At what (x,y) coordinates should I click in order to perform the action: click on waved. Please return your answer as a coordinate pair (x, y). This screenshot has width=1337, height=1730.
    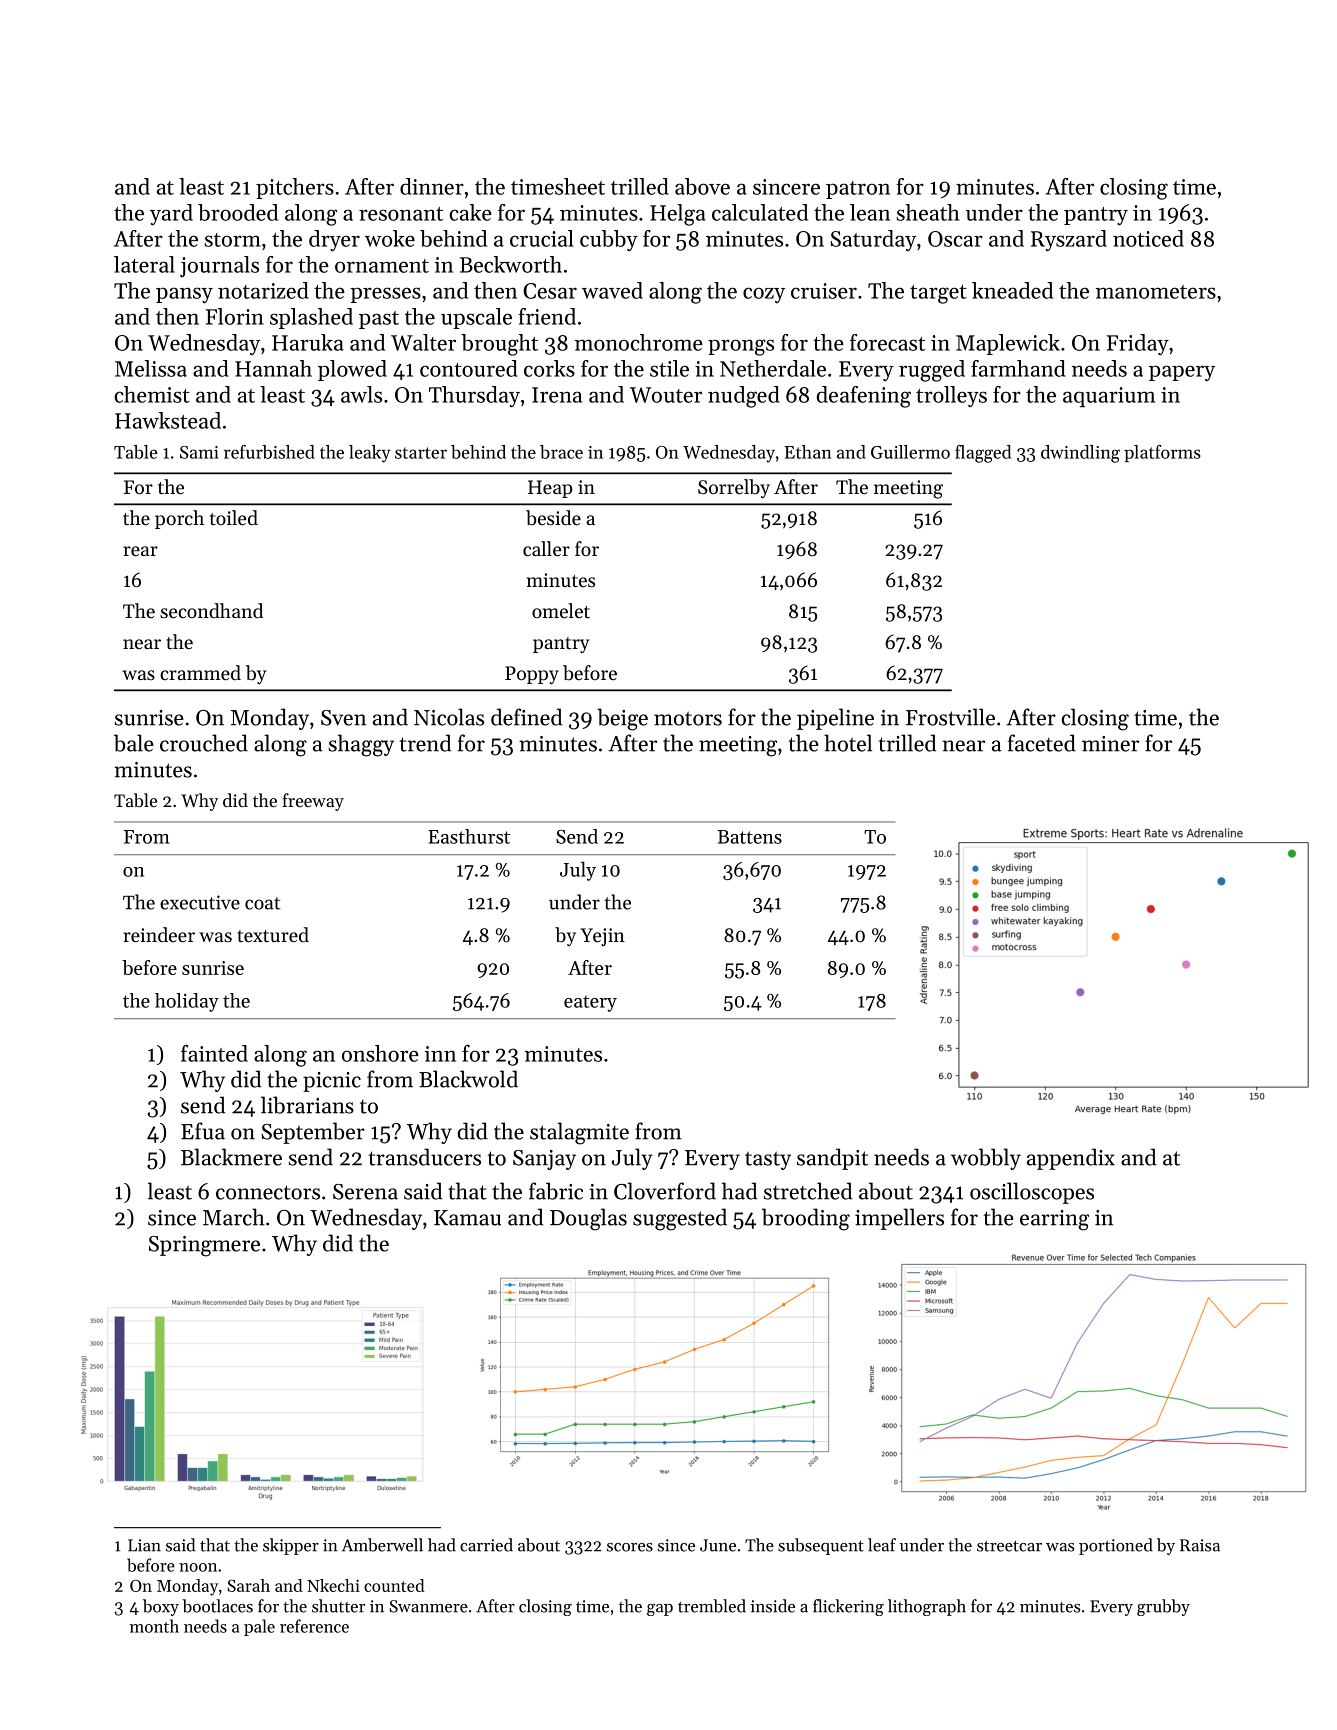
    Looking at the image, I should click on (612, 290).
